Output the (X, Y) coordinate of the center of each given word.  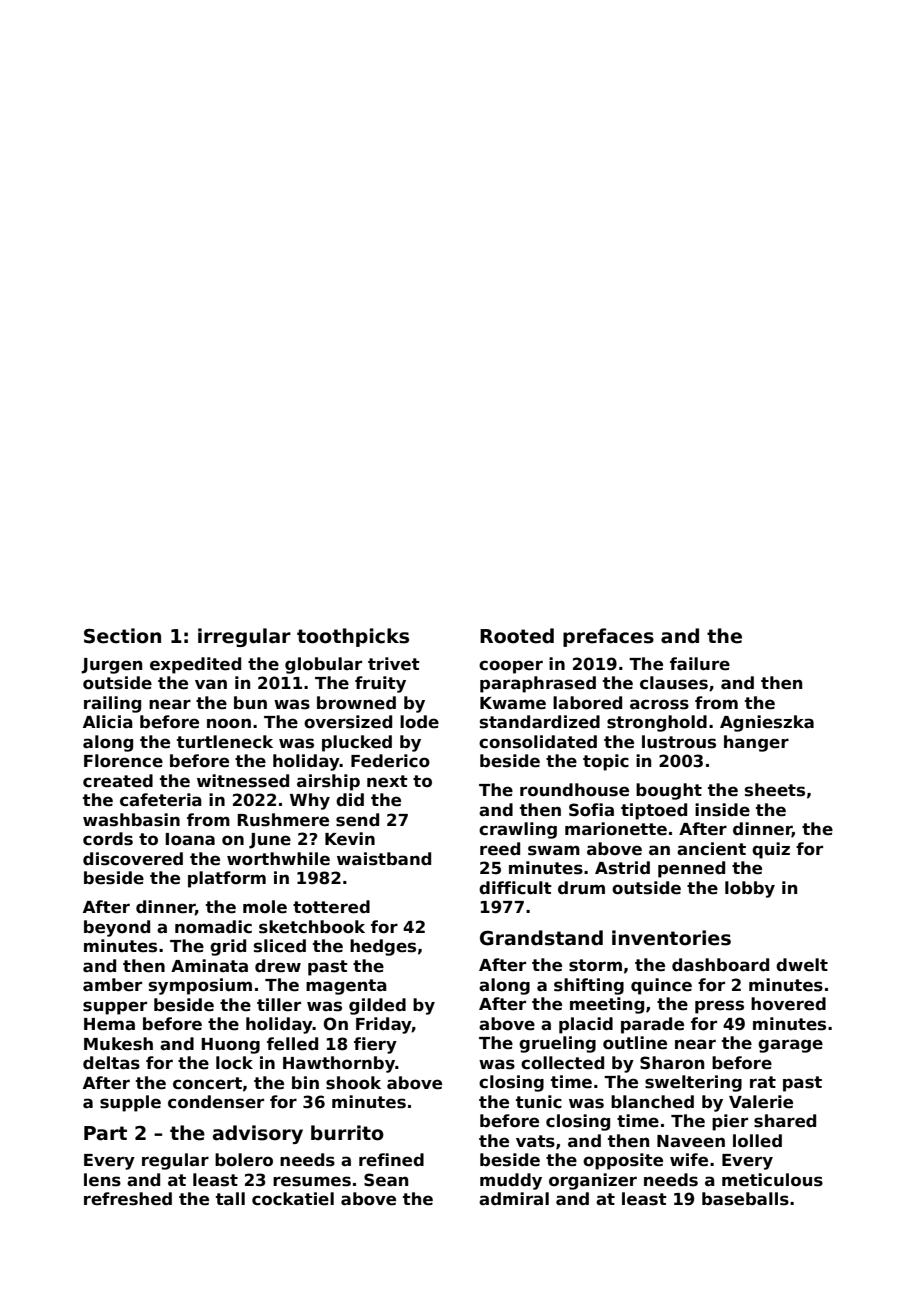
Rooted (517, 636)
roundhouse (574, 790)
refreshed (128, 1199)
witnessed (243, 781)
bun (250, 702)
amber (112, 985)
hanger (756, 743)
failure (700, 664)
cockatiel (293, 1199)
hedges (383, 947)
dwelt (802, 965)
